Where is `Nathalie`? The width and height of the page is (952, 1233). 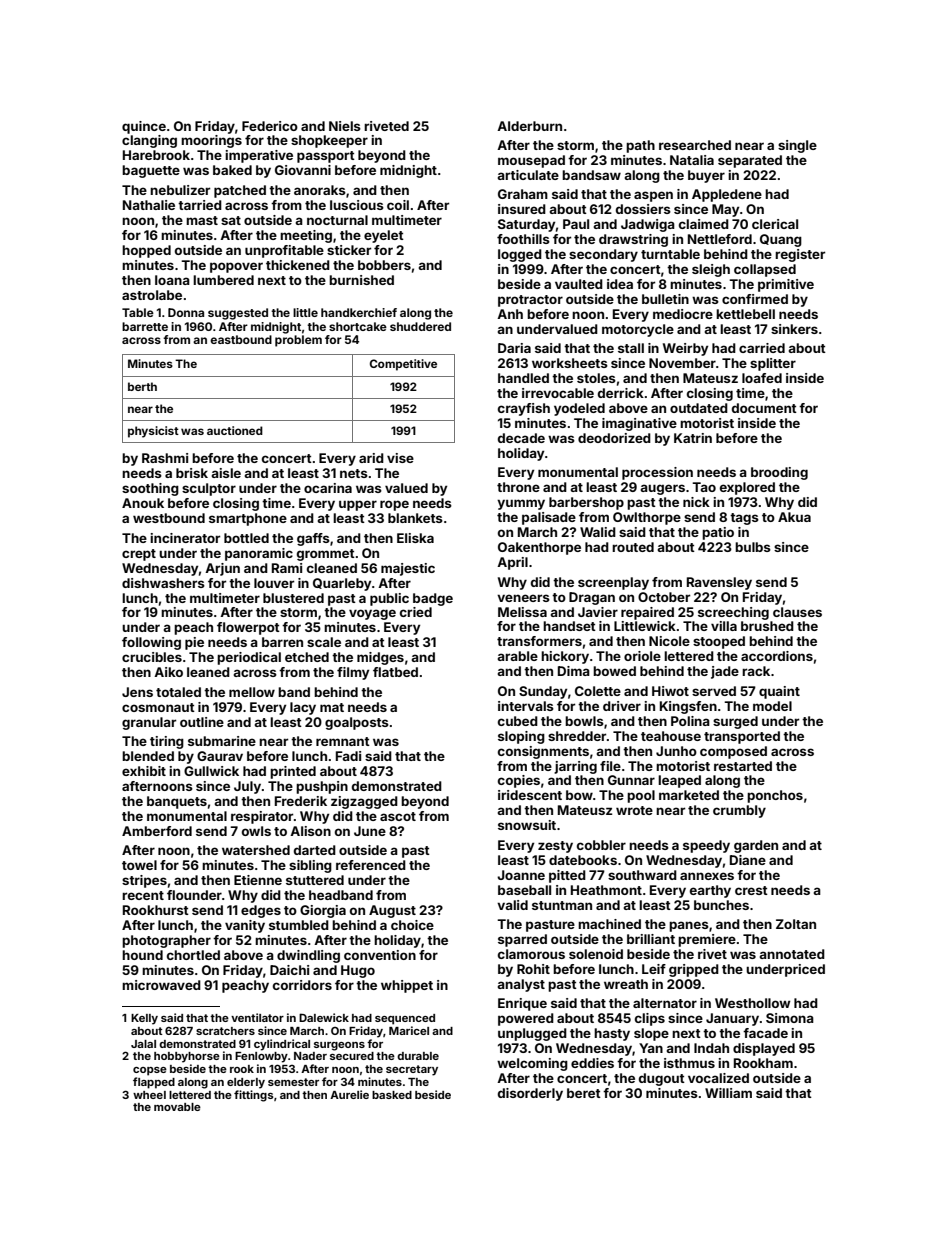 Nathalie is located at coordinates (149, 205).
